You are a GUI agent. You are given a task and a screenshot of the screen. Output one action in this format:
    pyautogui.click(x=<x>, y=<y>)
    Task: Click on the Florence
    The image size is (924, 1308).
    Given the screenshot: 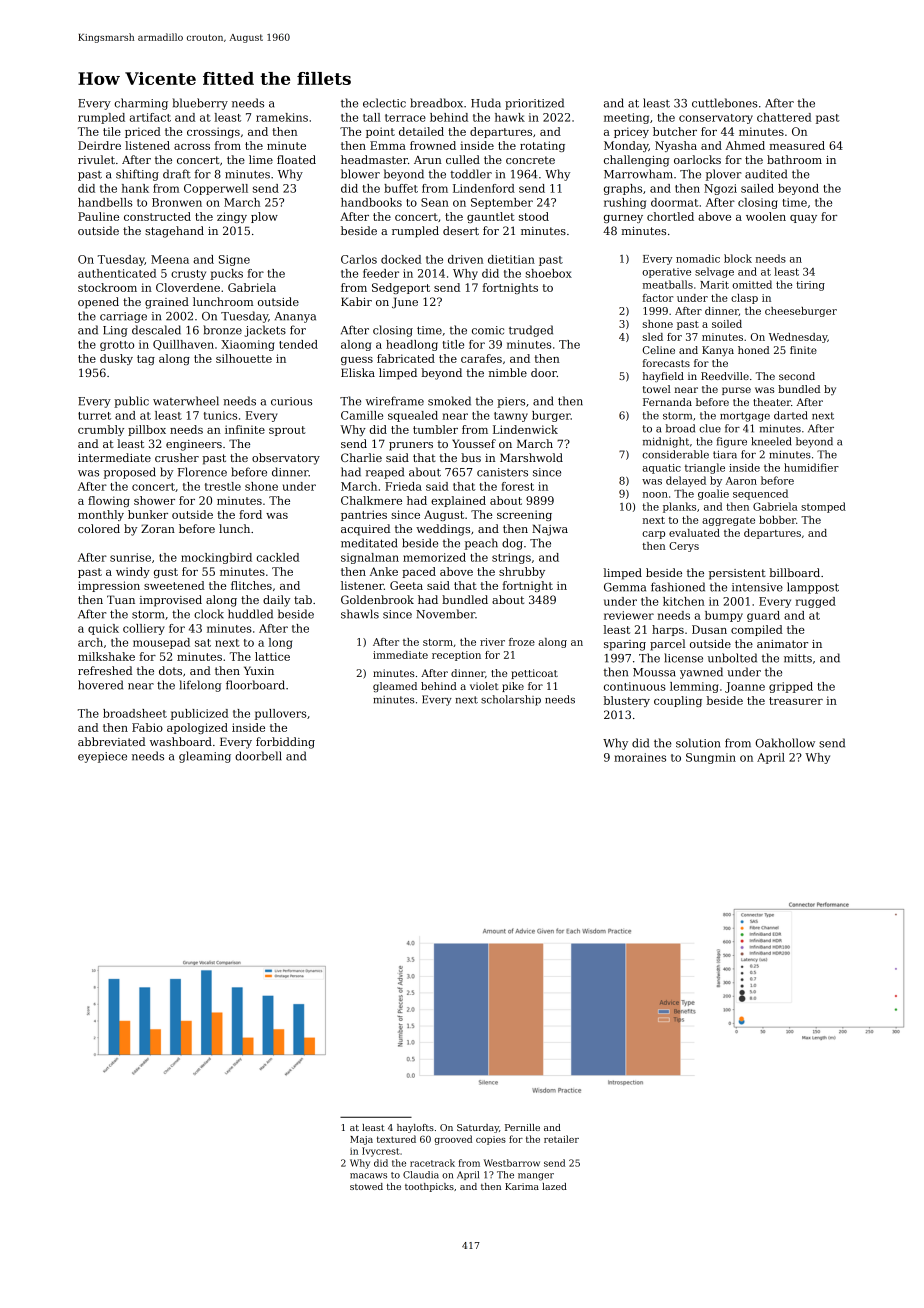 What is the action you would take?
    pyautogui.click(x=202, y=472)
